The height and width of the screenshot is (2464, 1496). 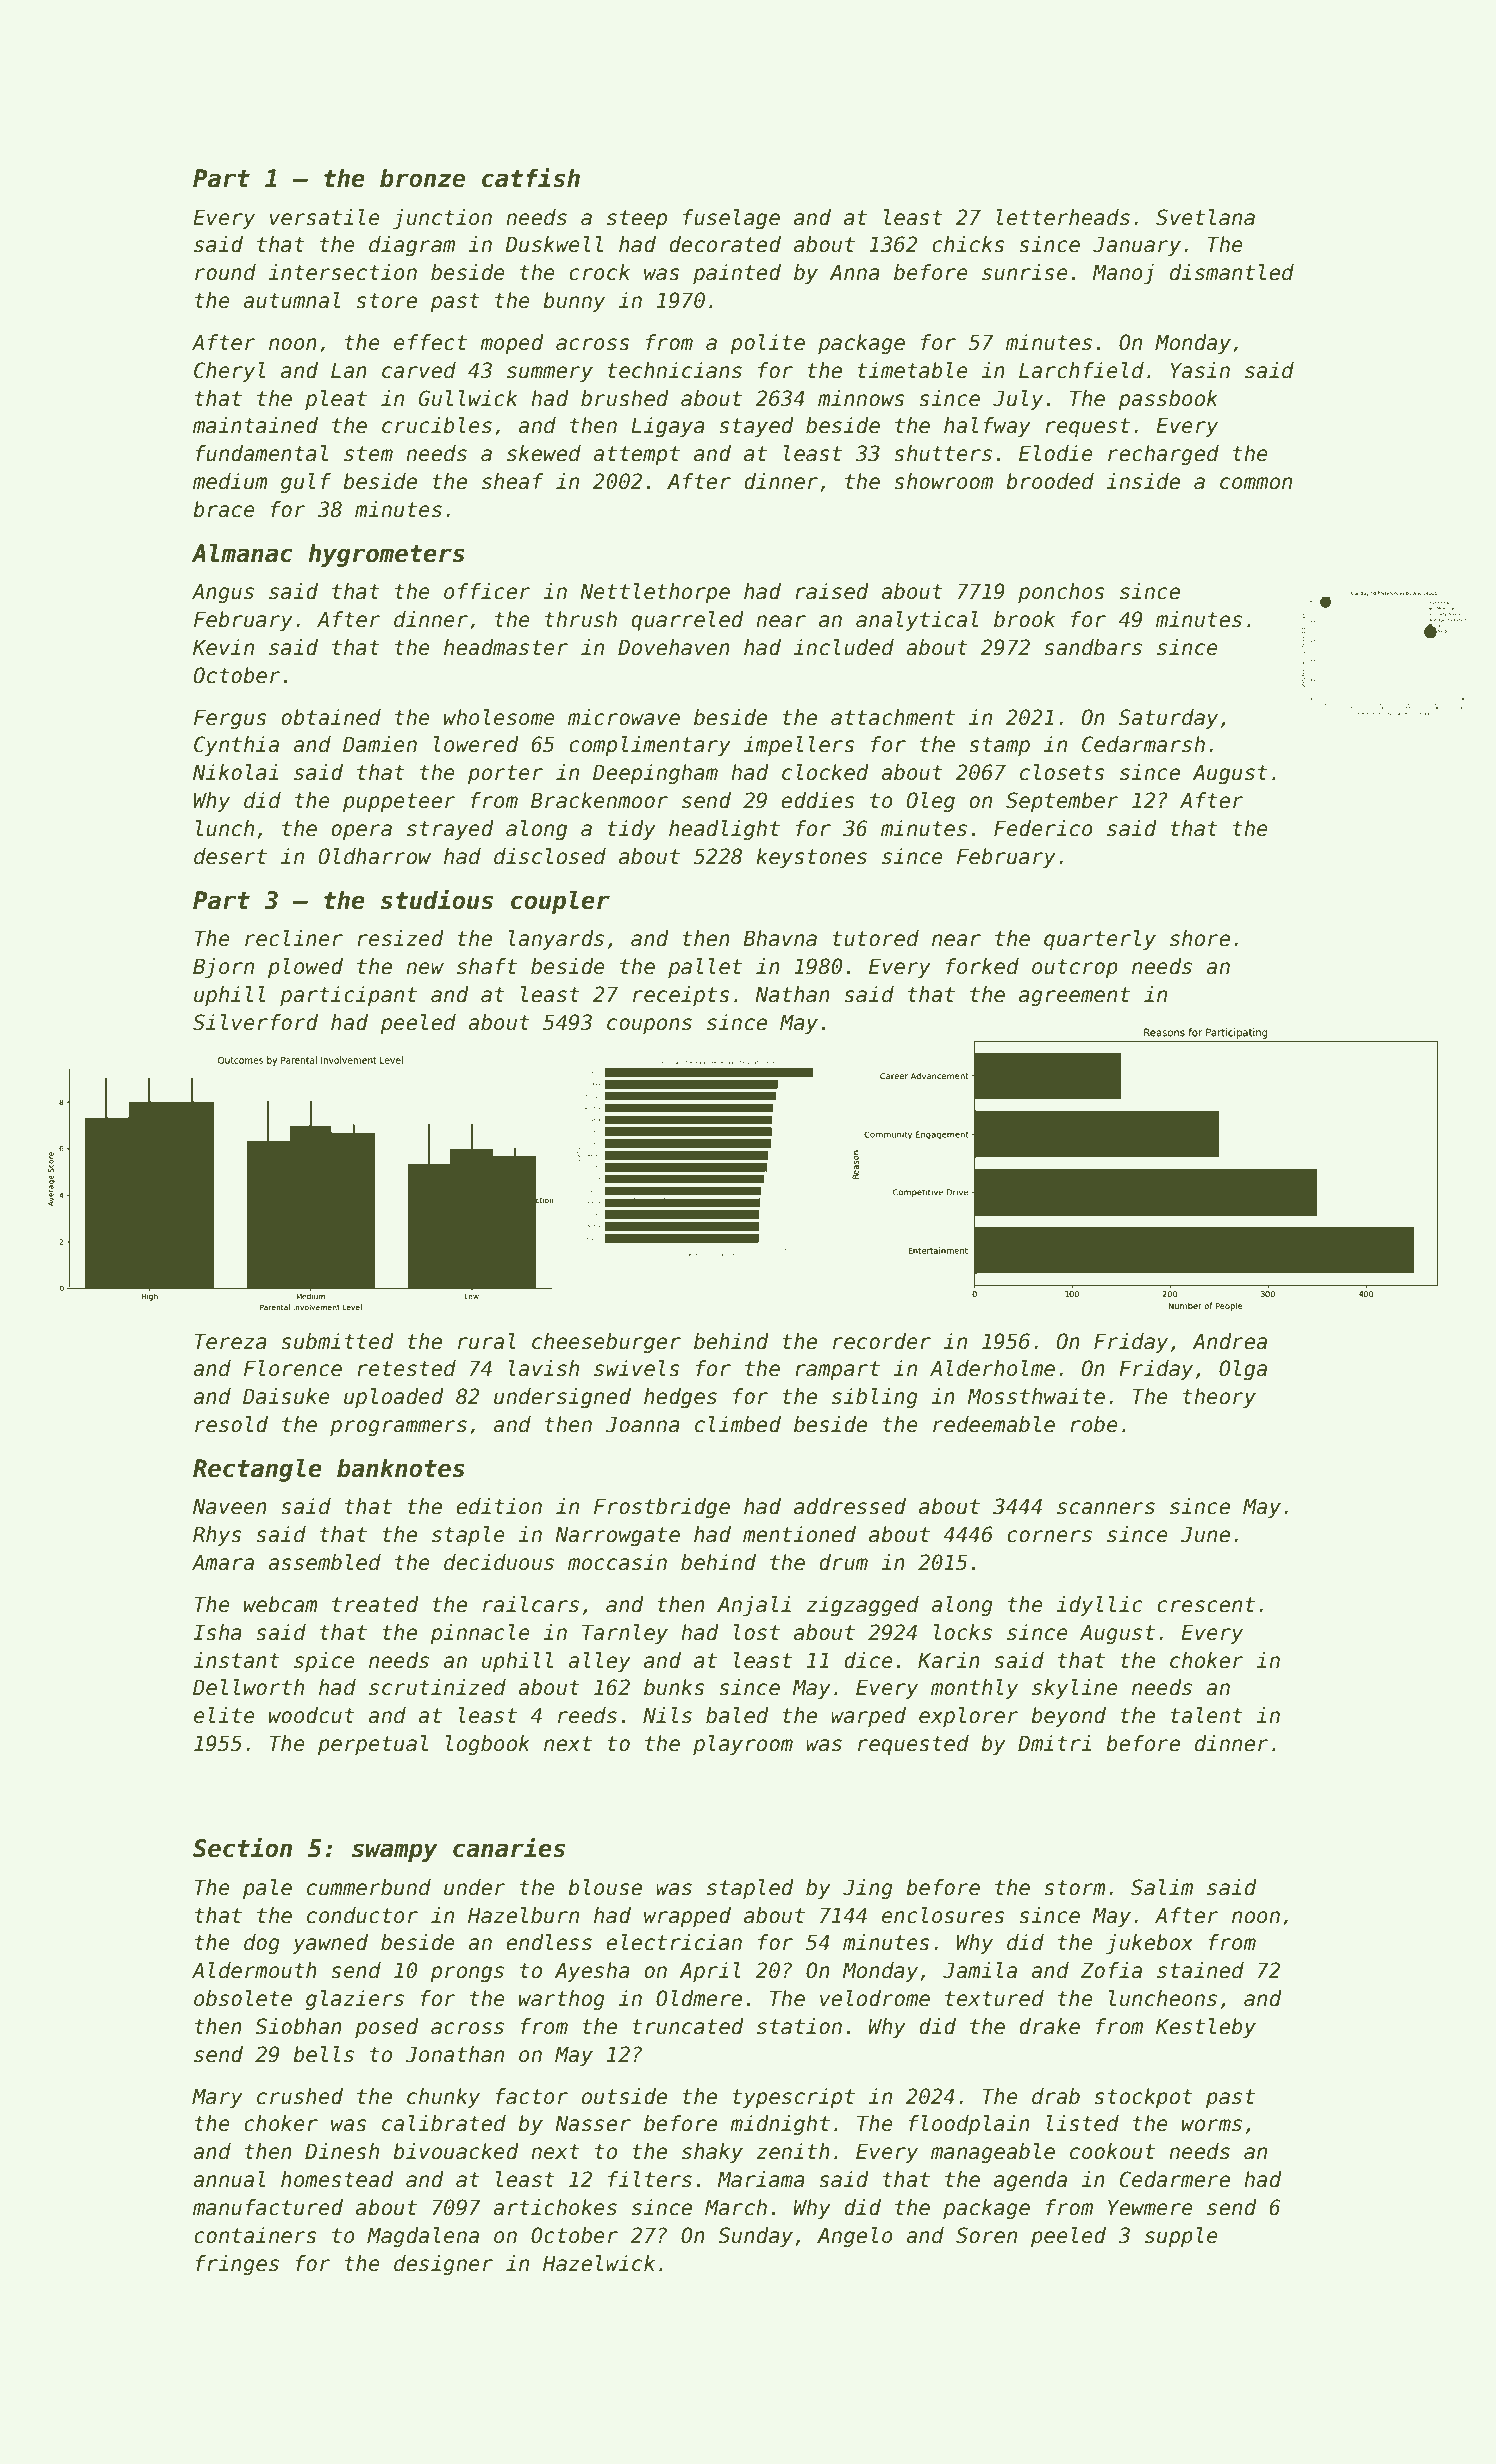 What do you see at coordinates (681, 996) in the screenshot?
I see `receipts` at bounding box center [681, 996].
